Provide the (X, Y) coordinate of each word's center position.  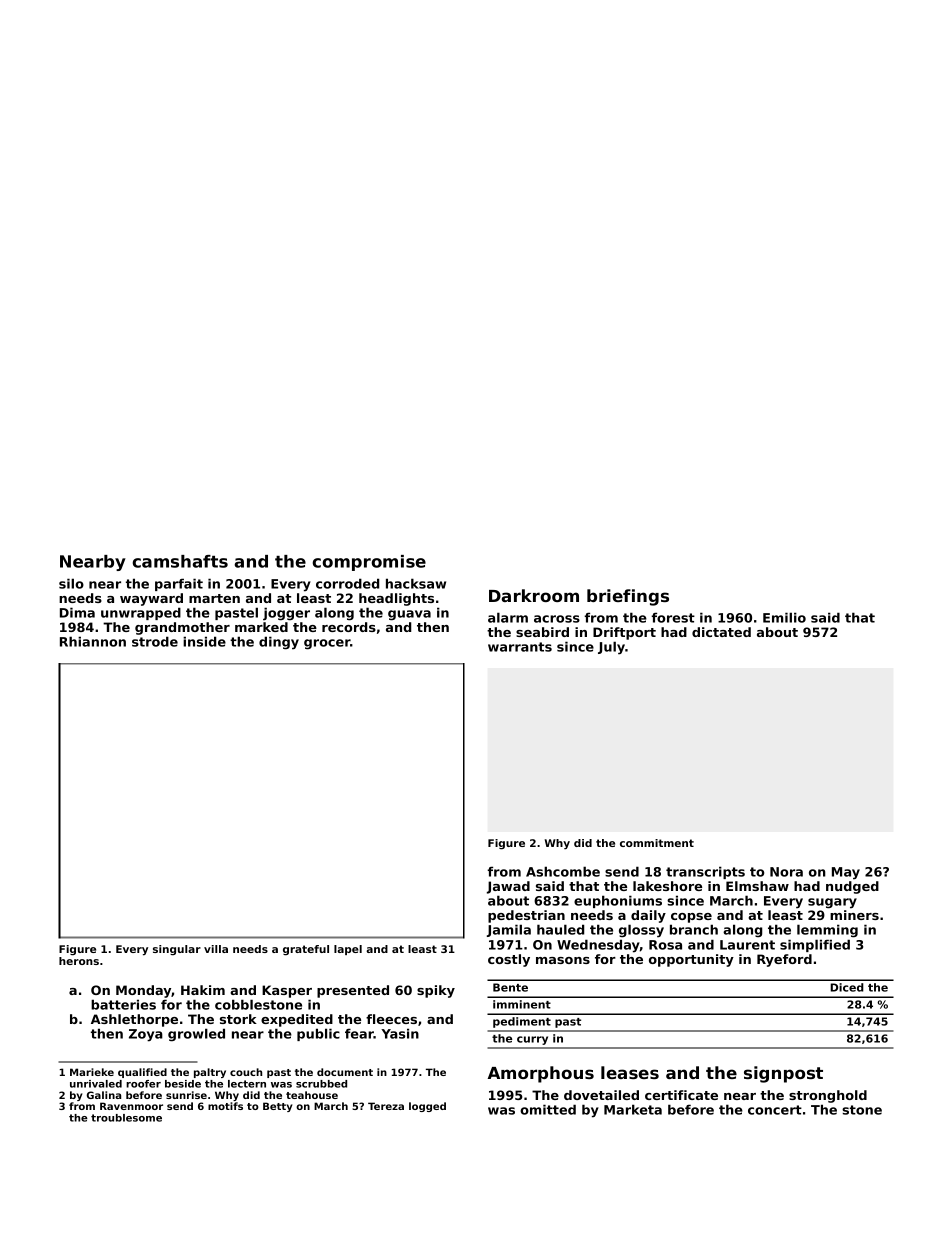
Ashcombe (563, 871)
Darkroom (534, 595)
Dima (77, 612)
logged (427, 1107)
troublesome (126, 1118)
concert (775, 1110)
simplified (815, 945)
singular (177, 950)
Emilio (784, 617)
